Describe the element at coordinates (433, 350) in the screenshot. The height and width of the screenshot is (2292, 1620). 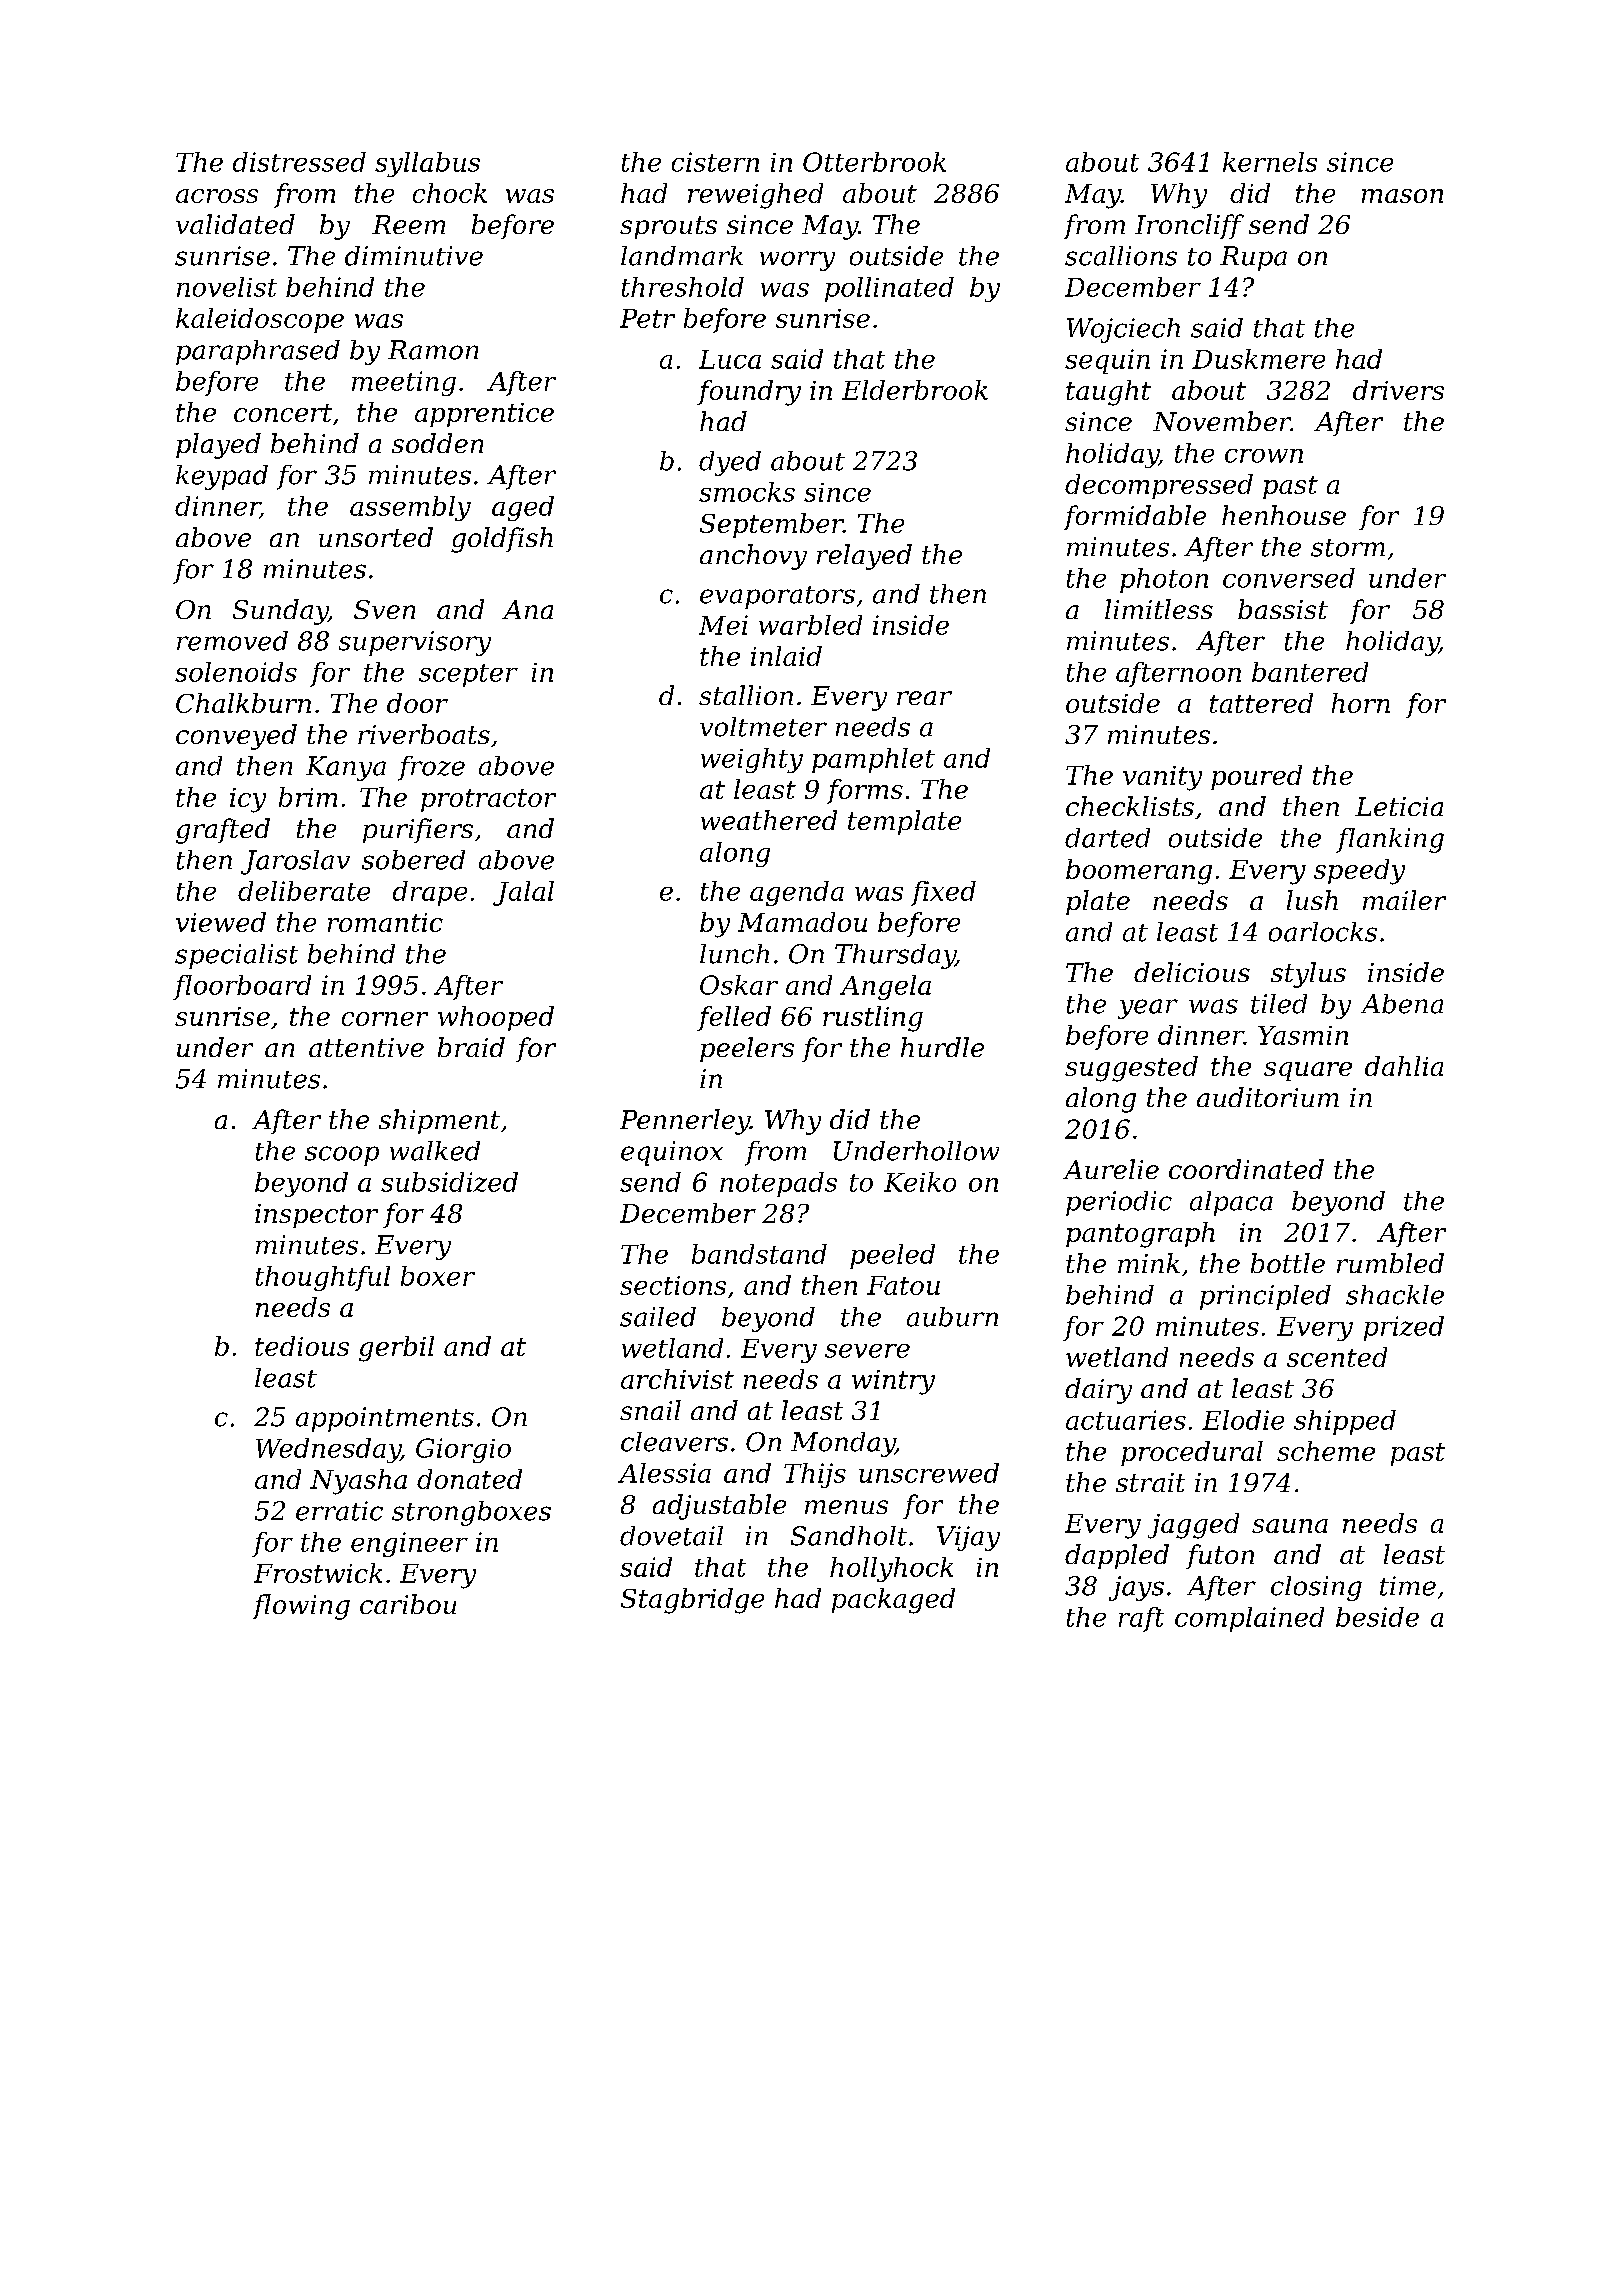
I see `Ramon` at that location.
